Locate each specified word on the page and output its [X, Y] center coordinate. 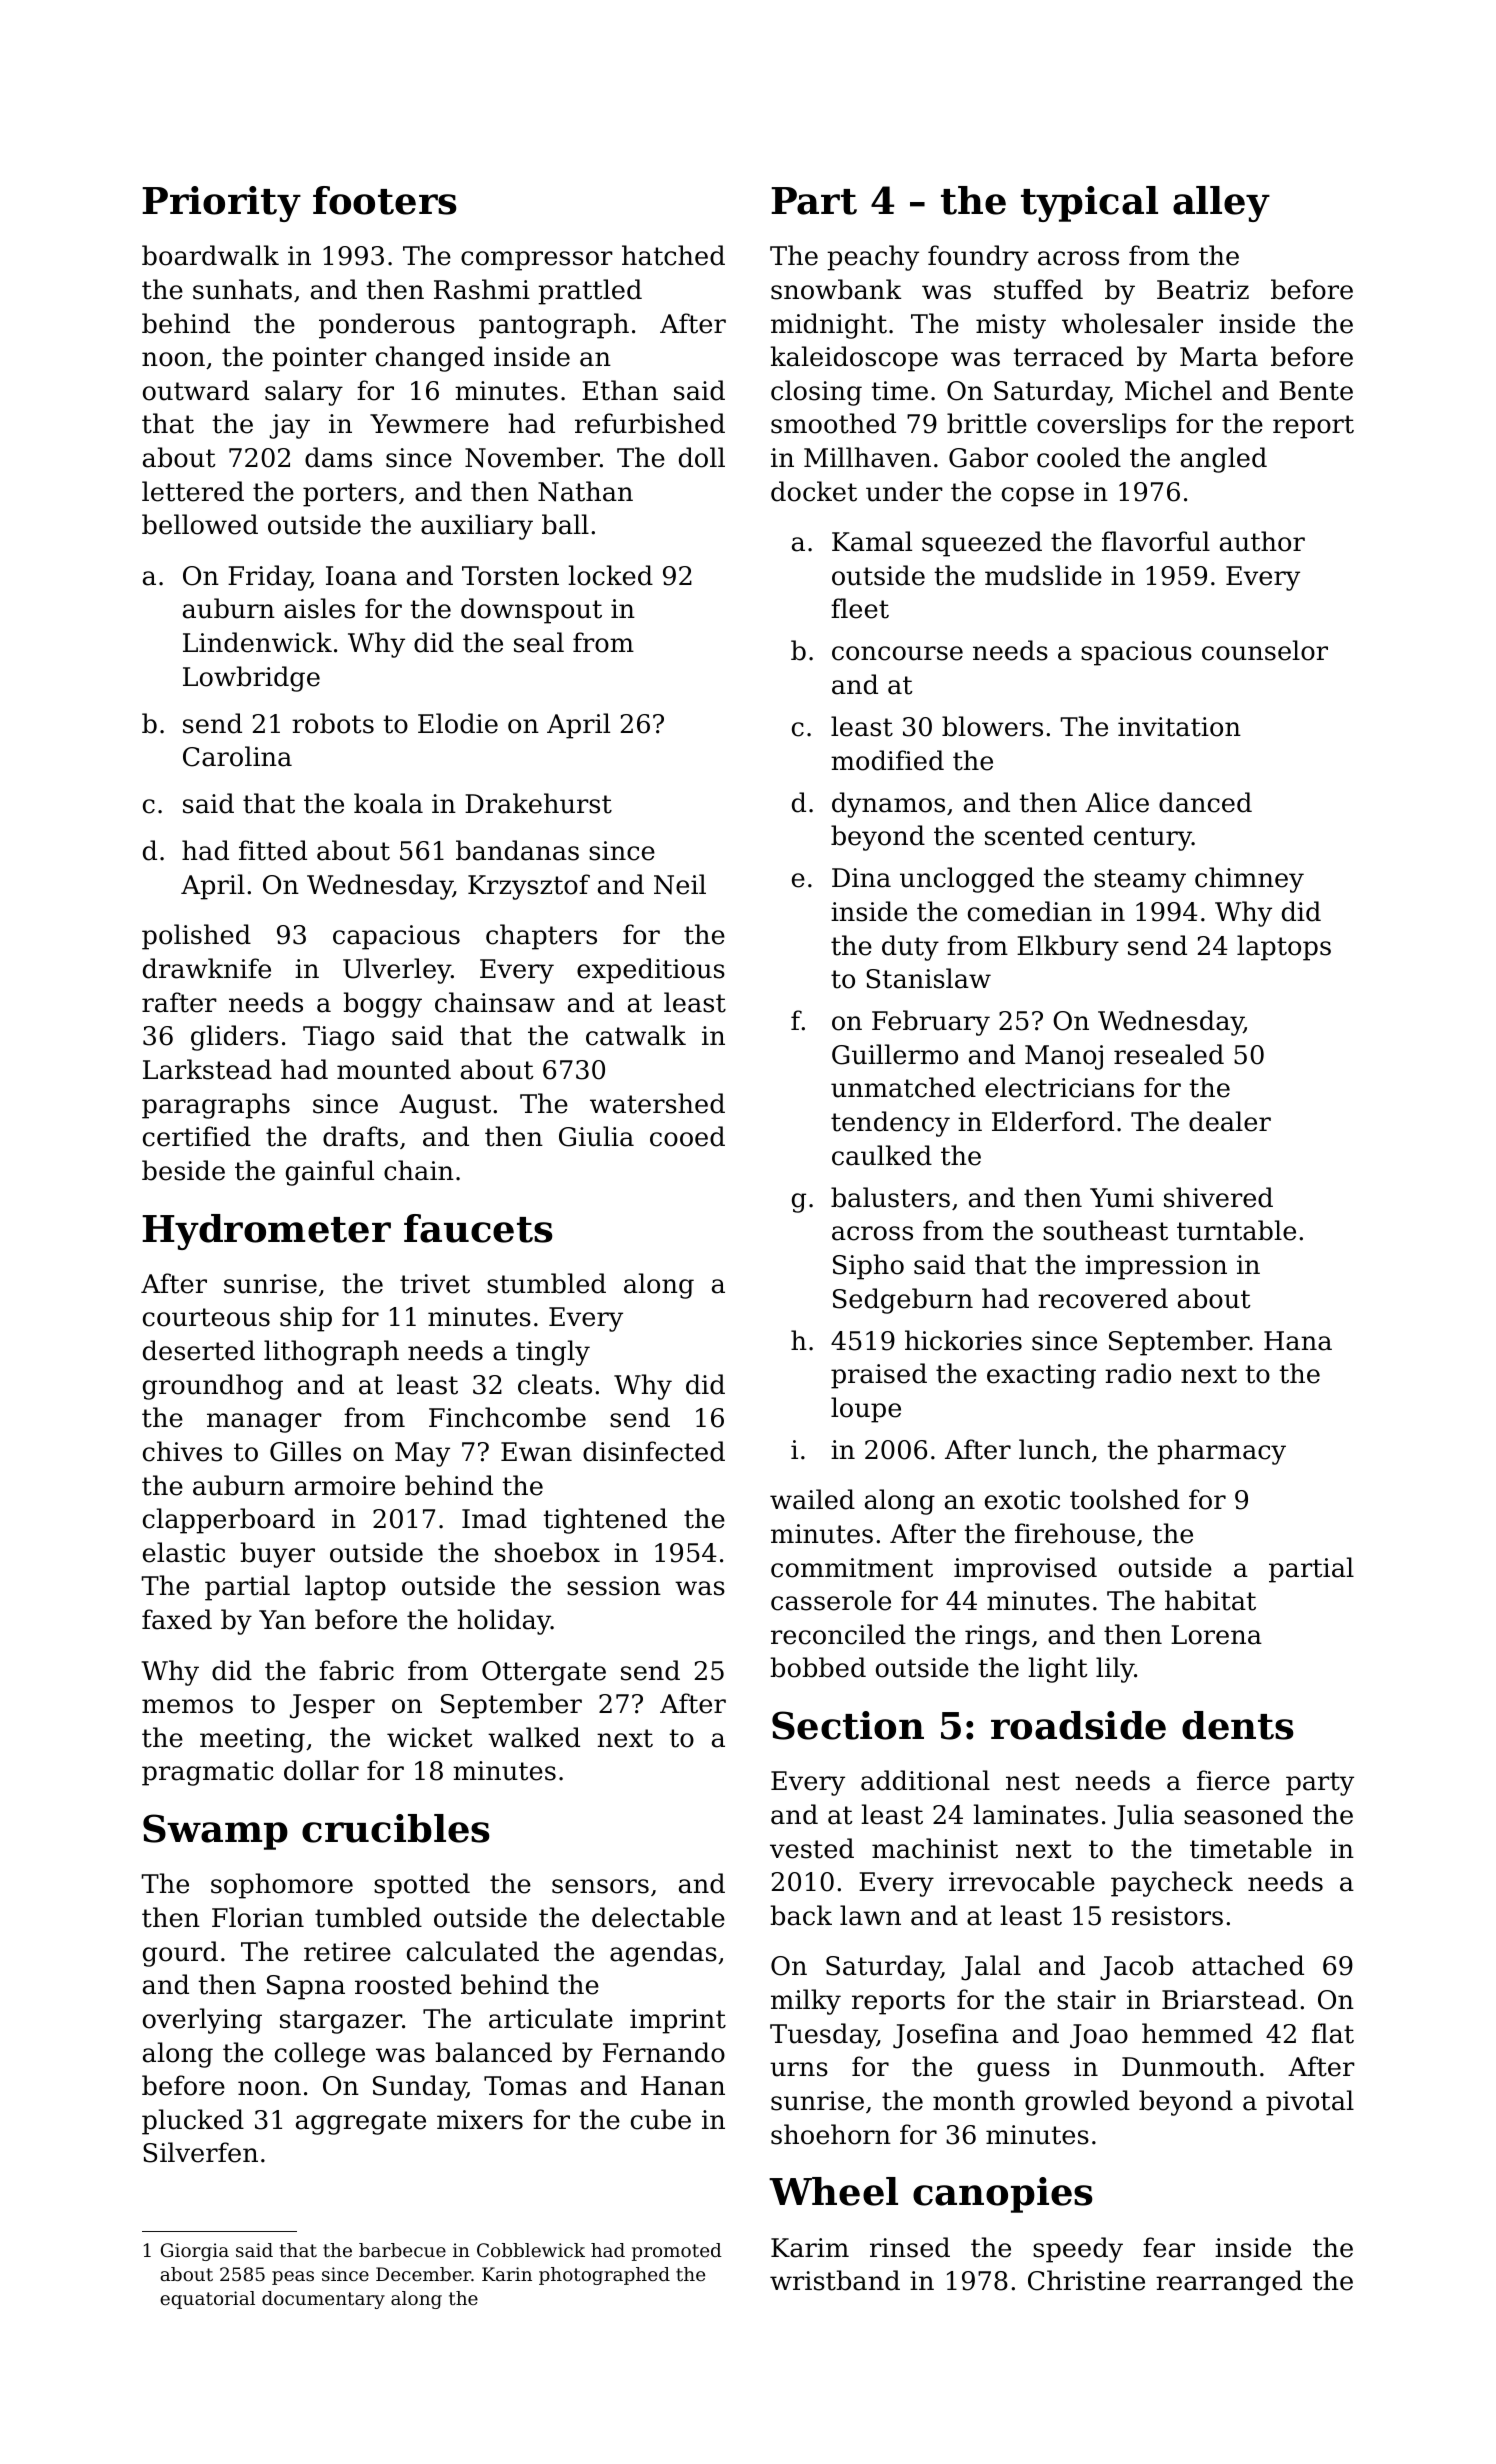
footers [385, 200]
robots [333, 723]
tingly [553, 1353]
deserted [199, 1350]
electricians [1059, 1087]
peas [293, 2278]
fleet [860, 608]
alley [1221, 204]
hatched [673, 255]
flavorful [1156, 541]
